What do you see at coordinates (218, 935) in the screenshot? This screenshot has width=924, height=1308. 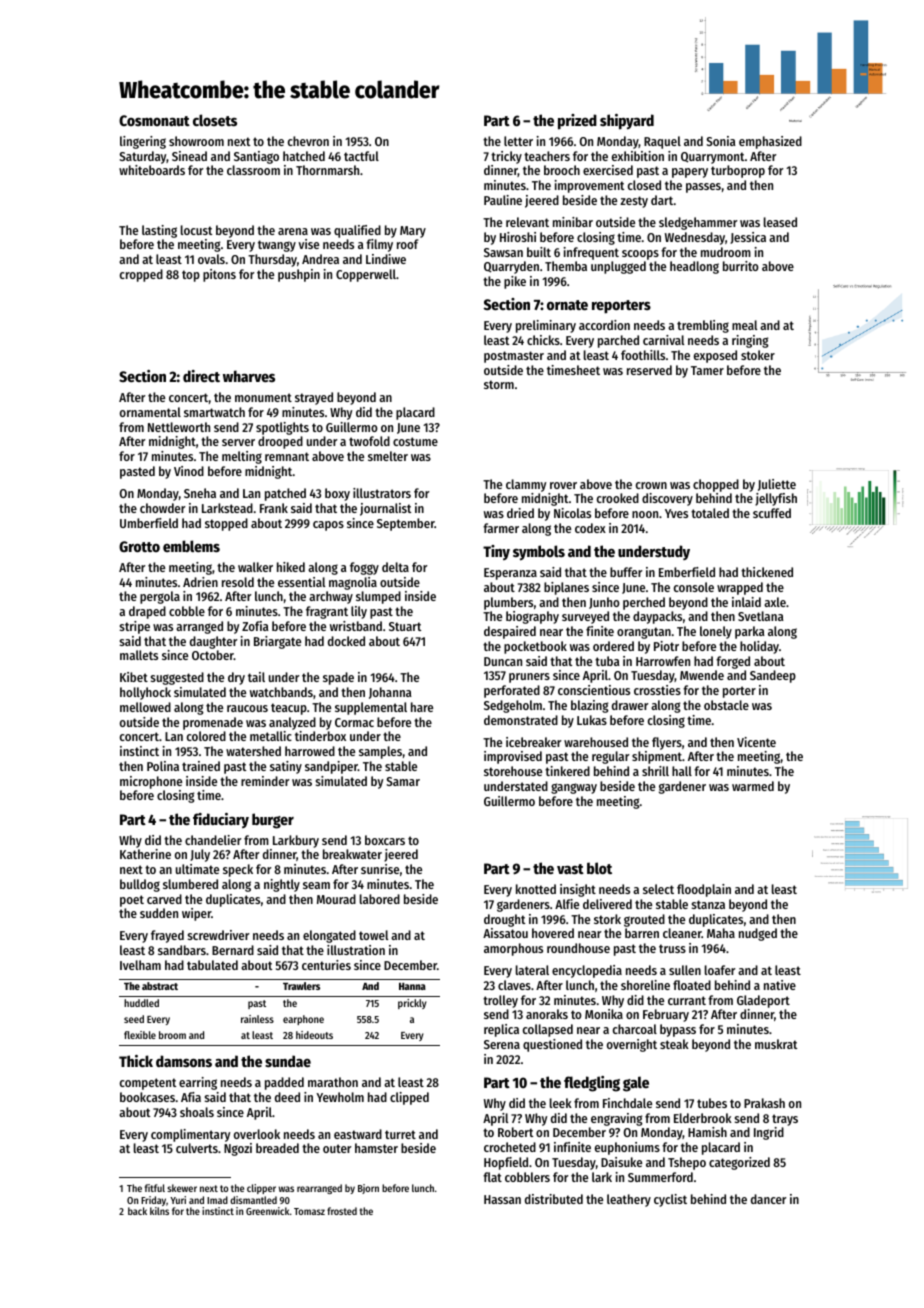 I see `screwdriver` at bounding box center [218, 935].
